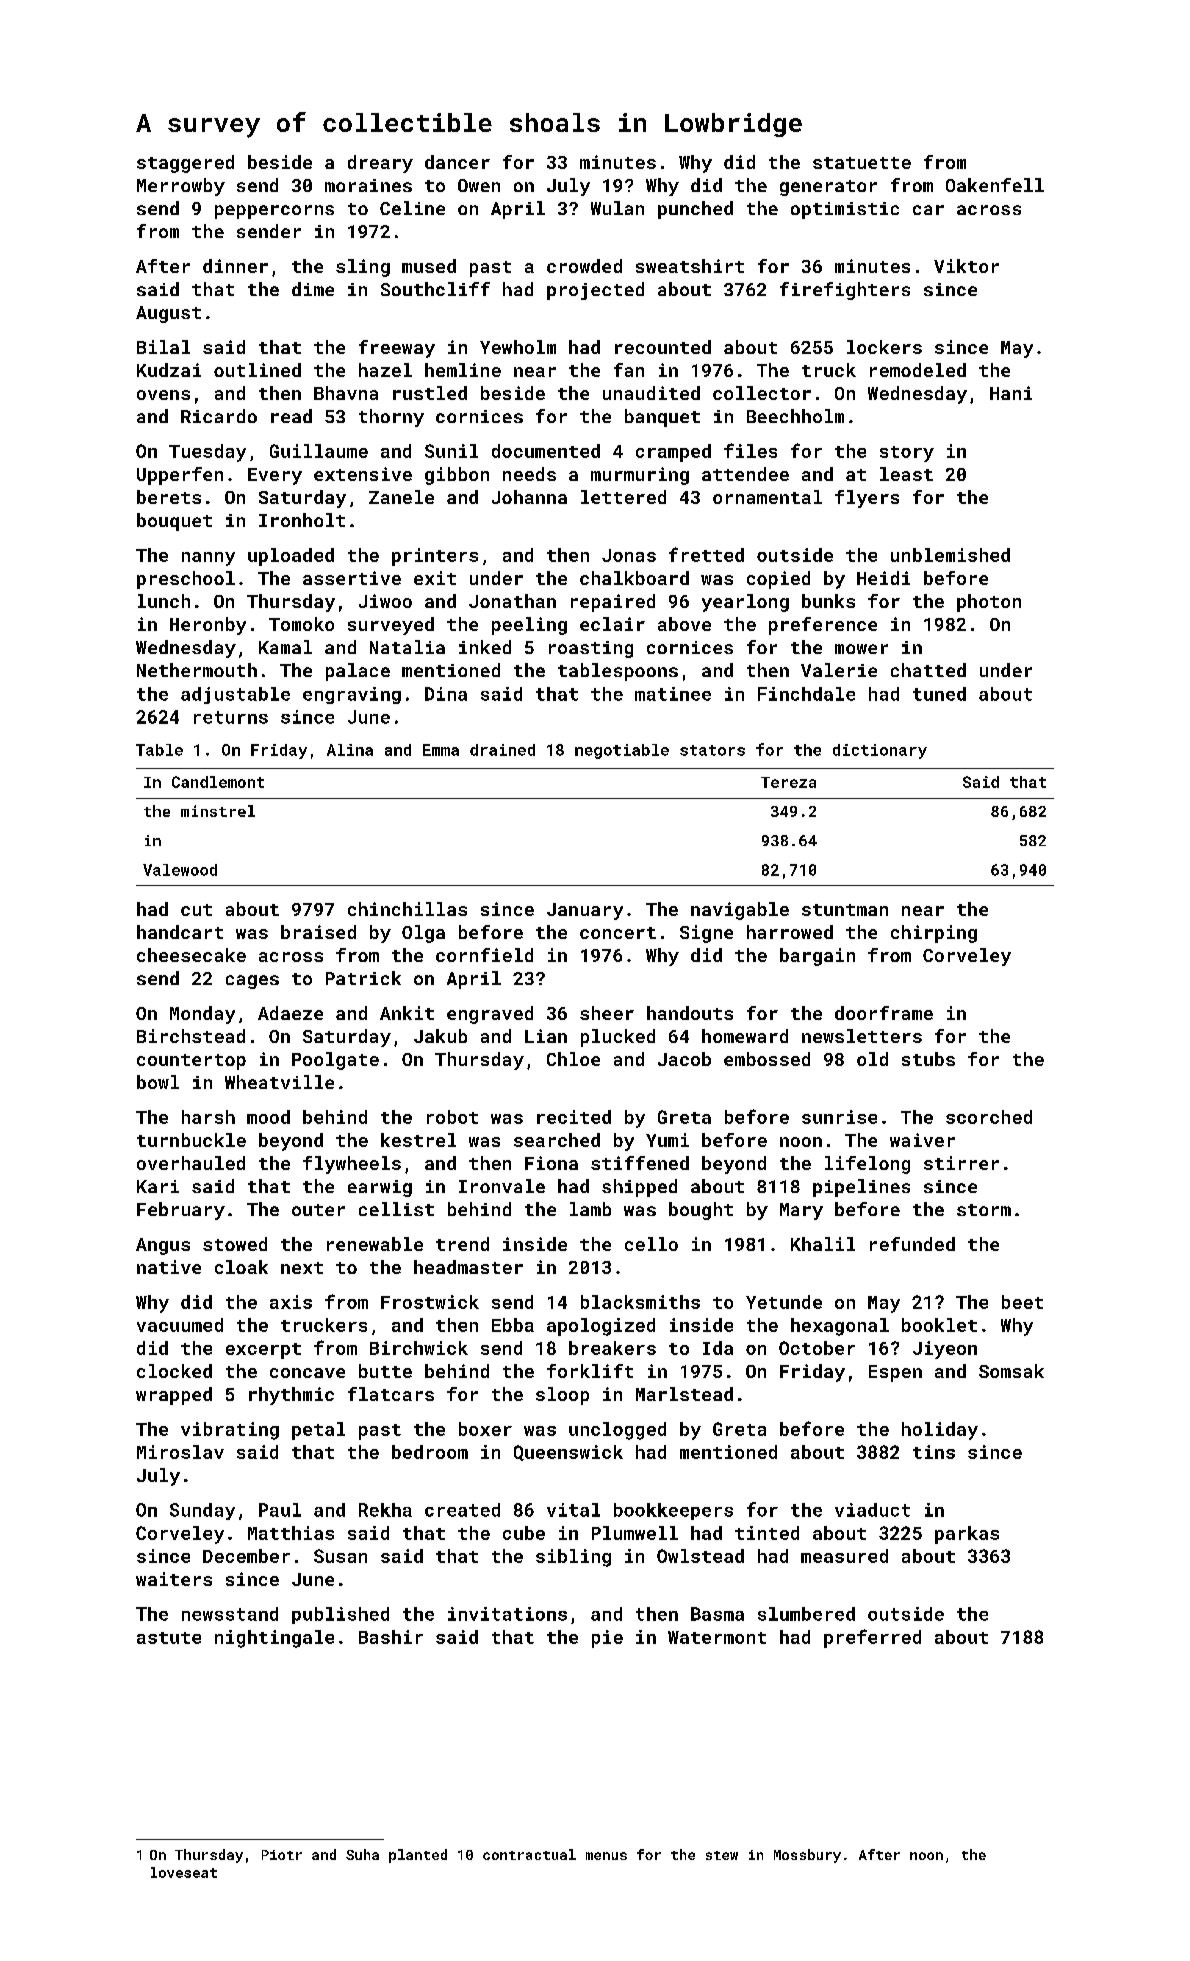 The image size is (1190, 1961). I want to click on Hani, so click(1011, 393).
